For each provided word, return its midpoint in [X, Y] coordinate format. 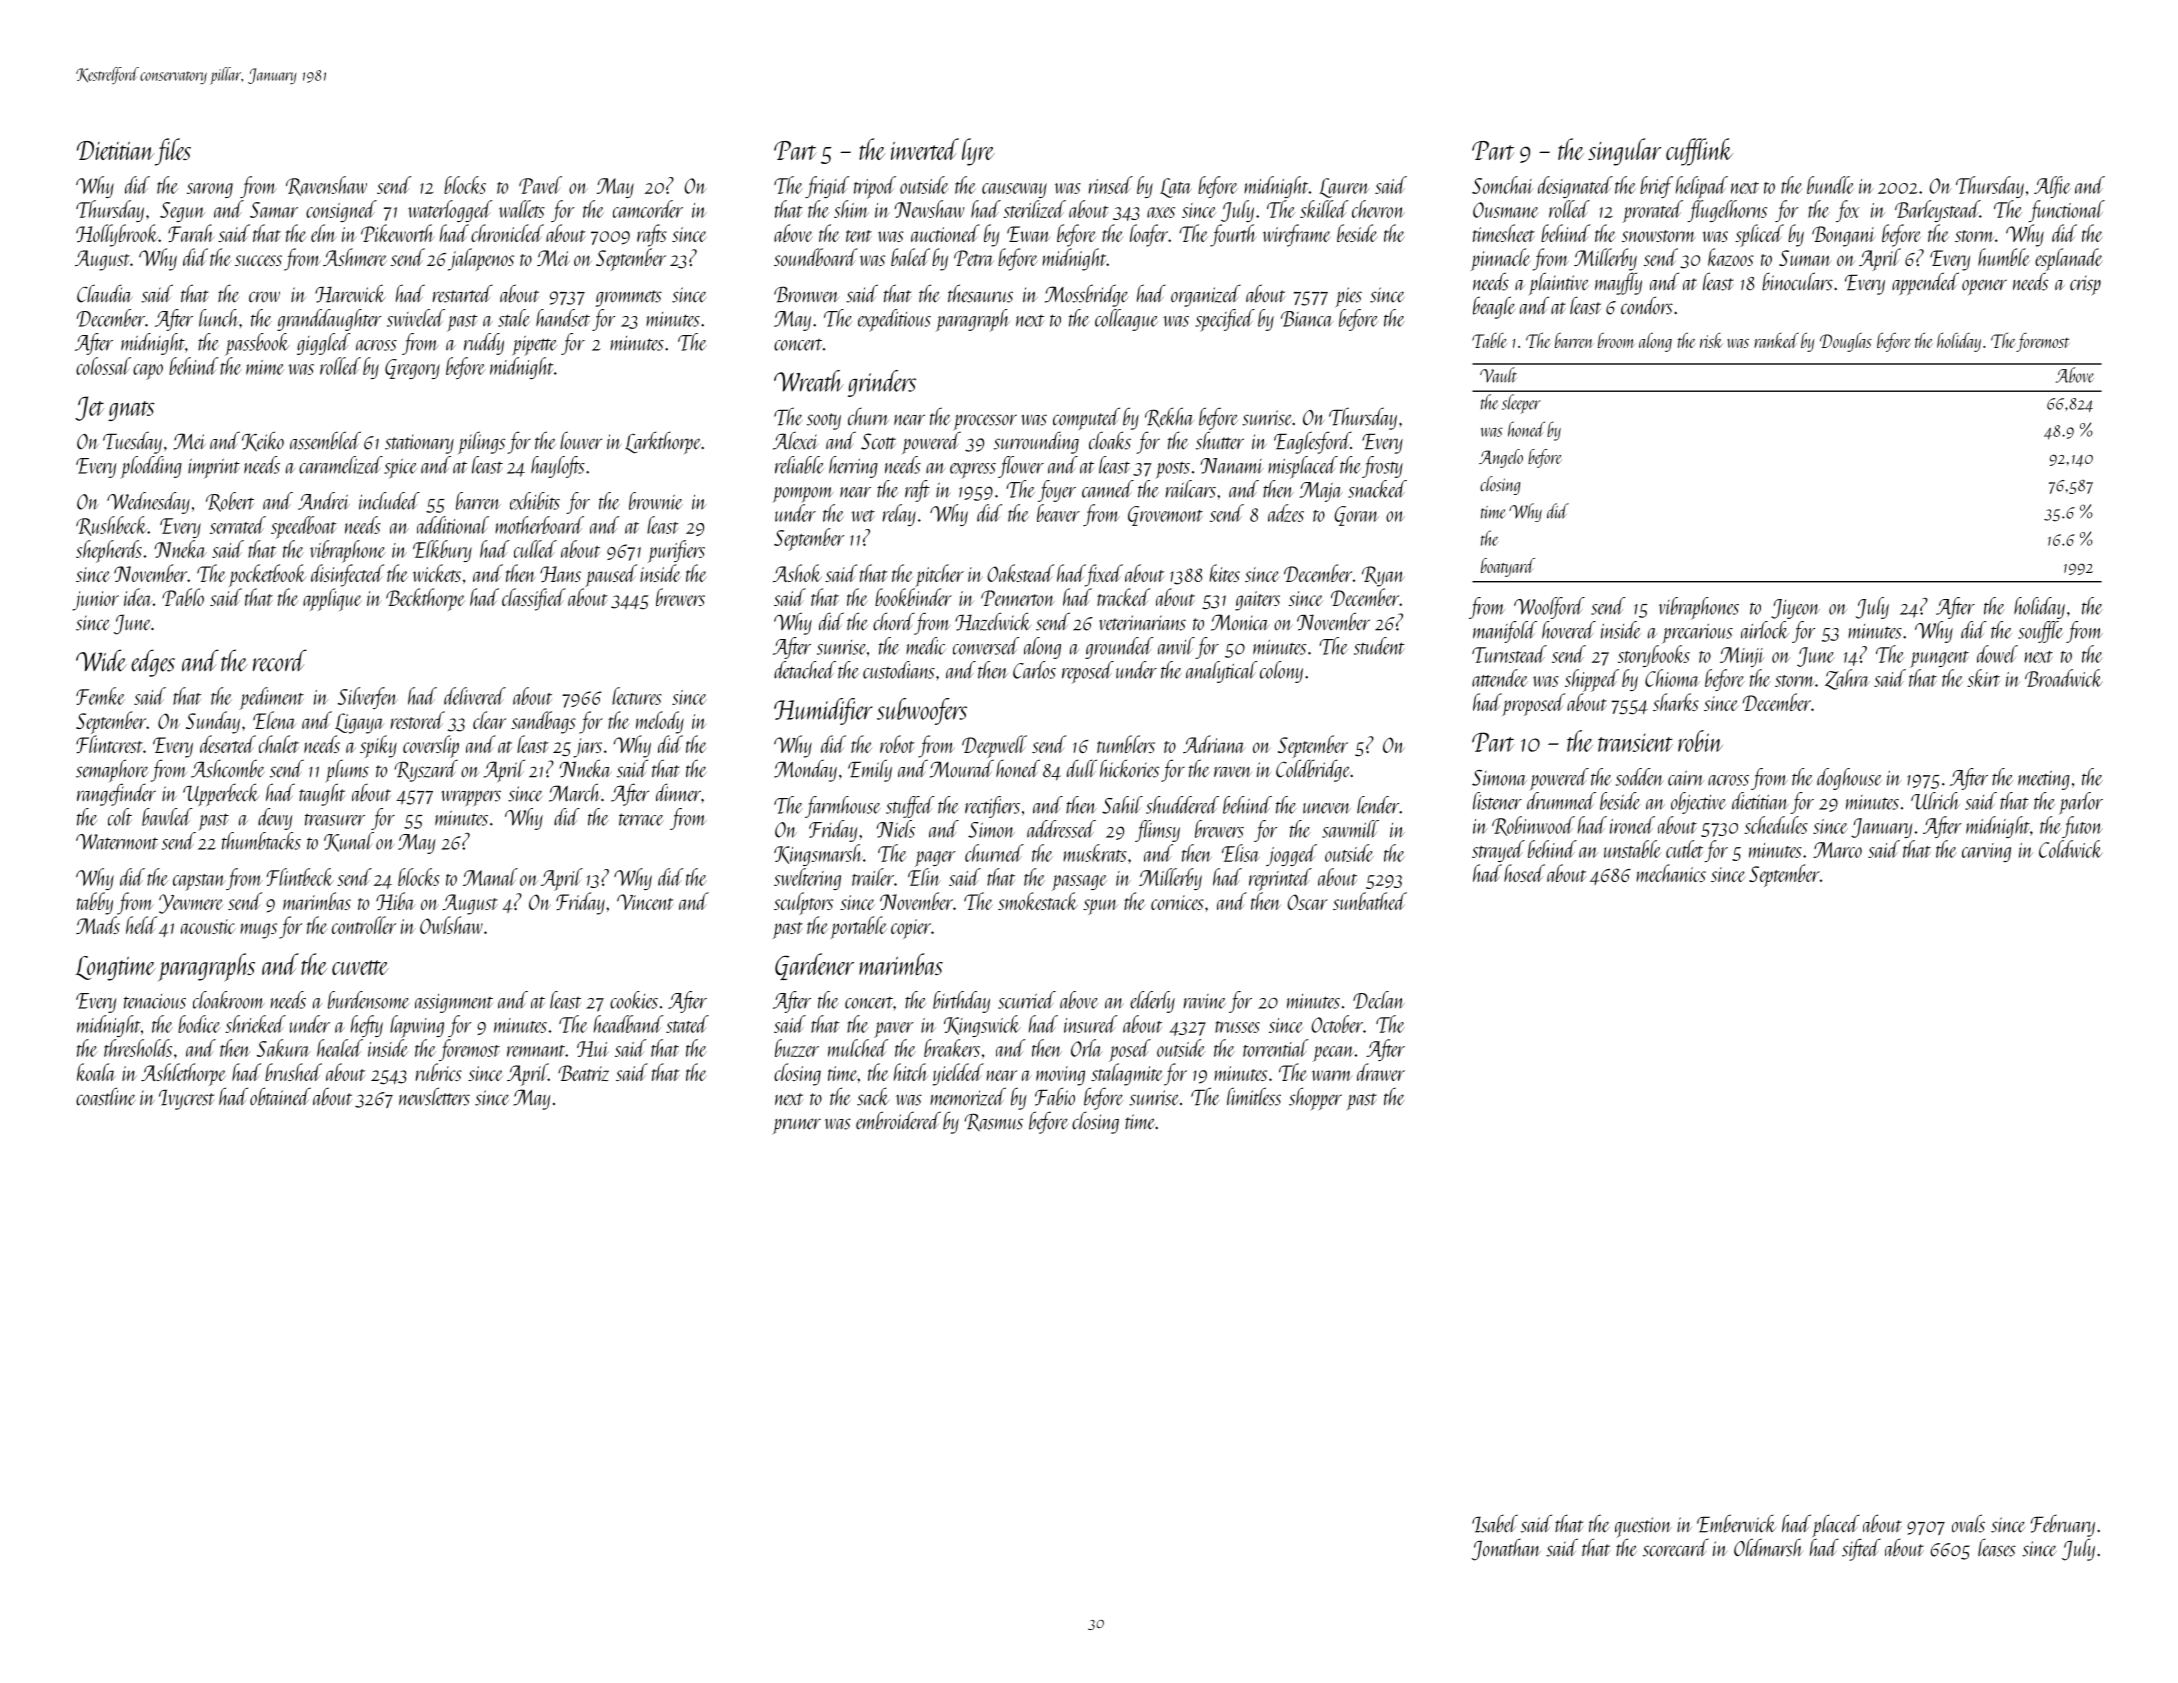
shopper [1315, 1099]
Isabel [1495, 1523]
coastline [106, 1096]
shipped [1592, 680]
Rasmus [993, 1122]
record [280, 660]
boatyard [1508, 567]
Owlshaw [451, 925]
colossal [103, 366]
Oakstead [1021, 573]
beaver [1058, 513]
